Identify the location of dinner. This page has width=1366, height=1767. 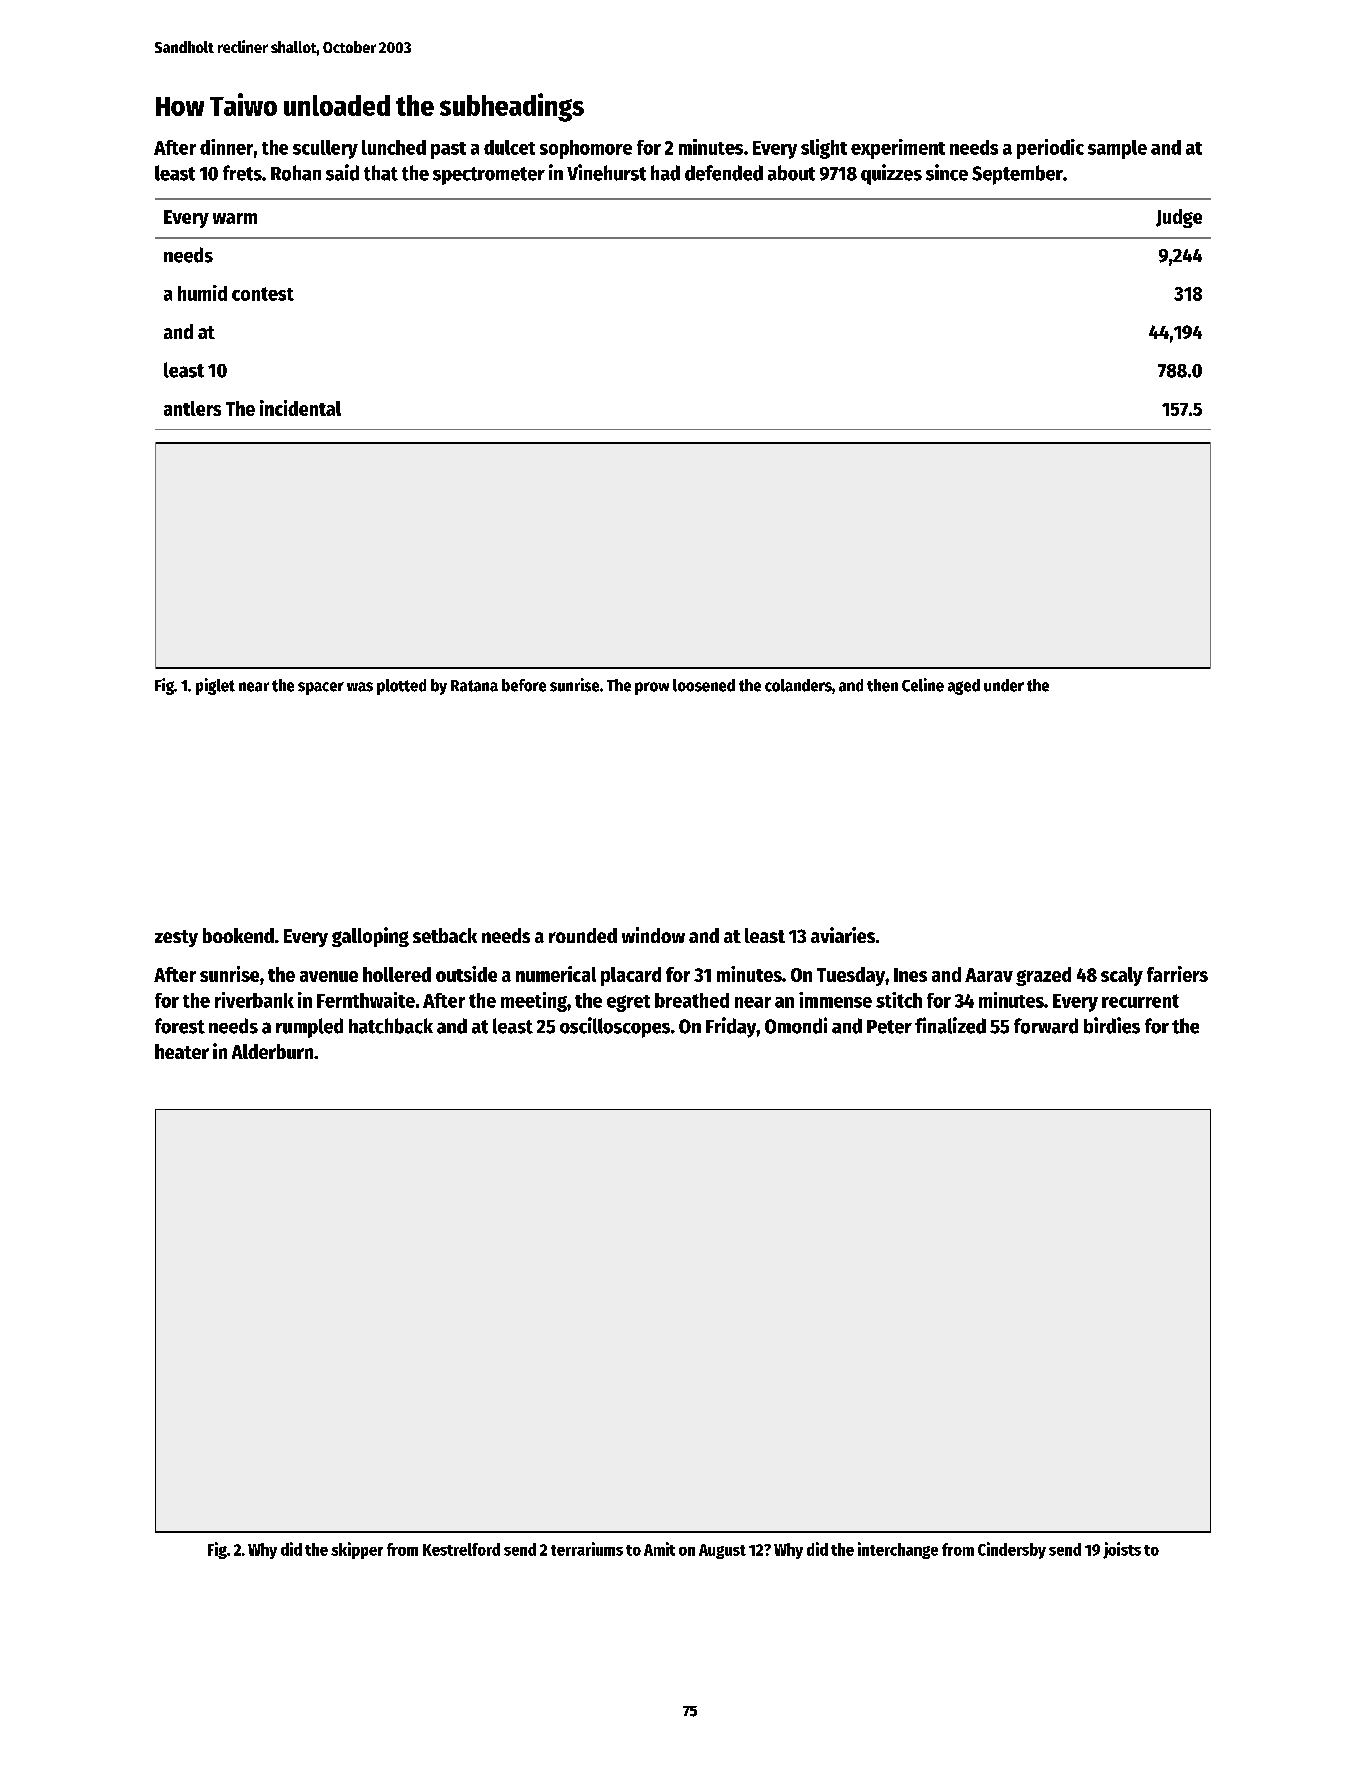
(226, 147).
